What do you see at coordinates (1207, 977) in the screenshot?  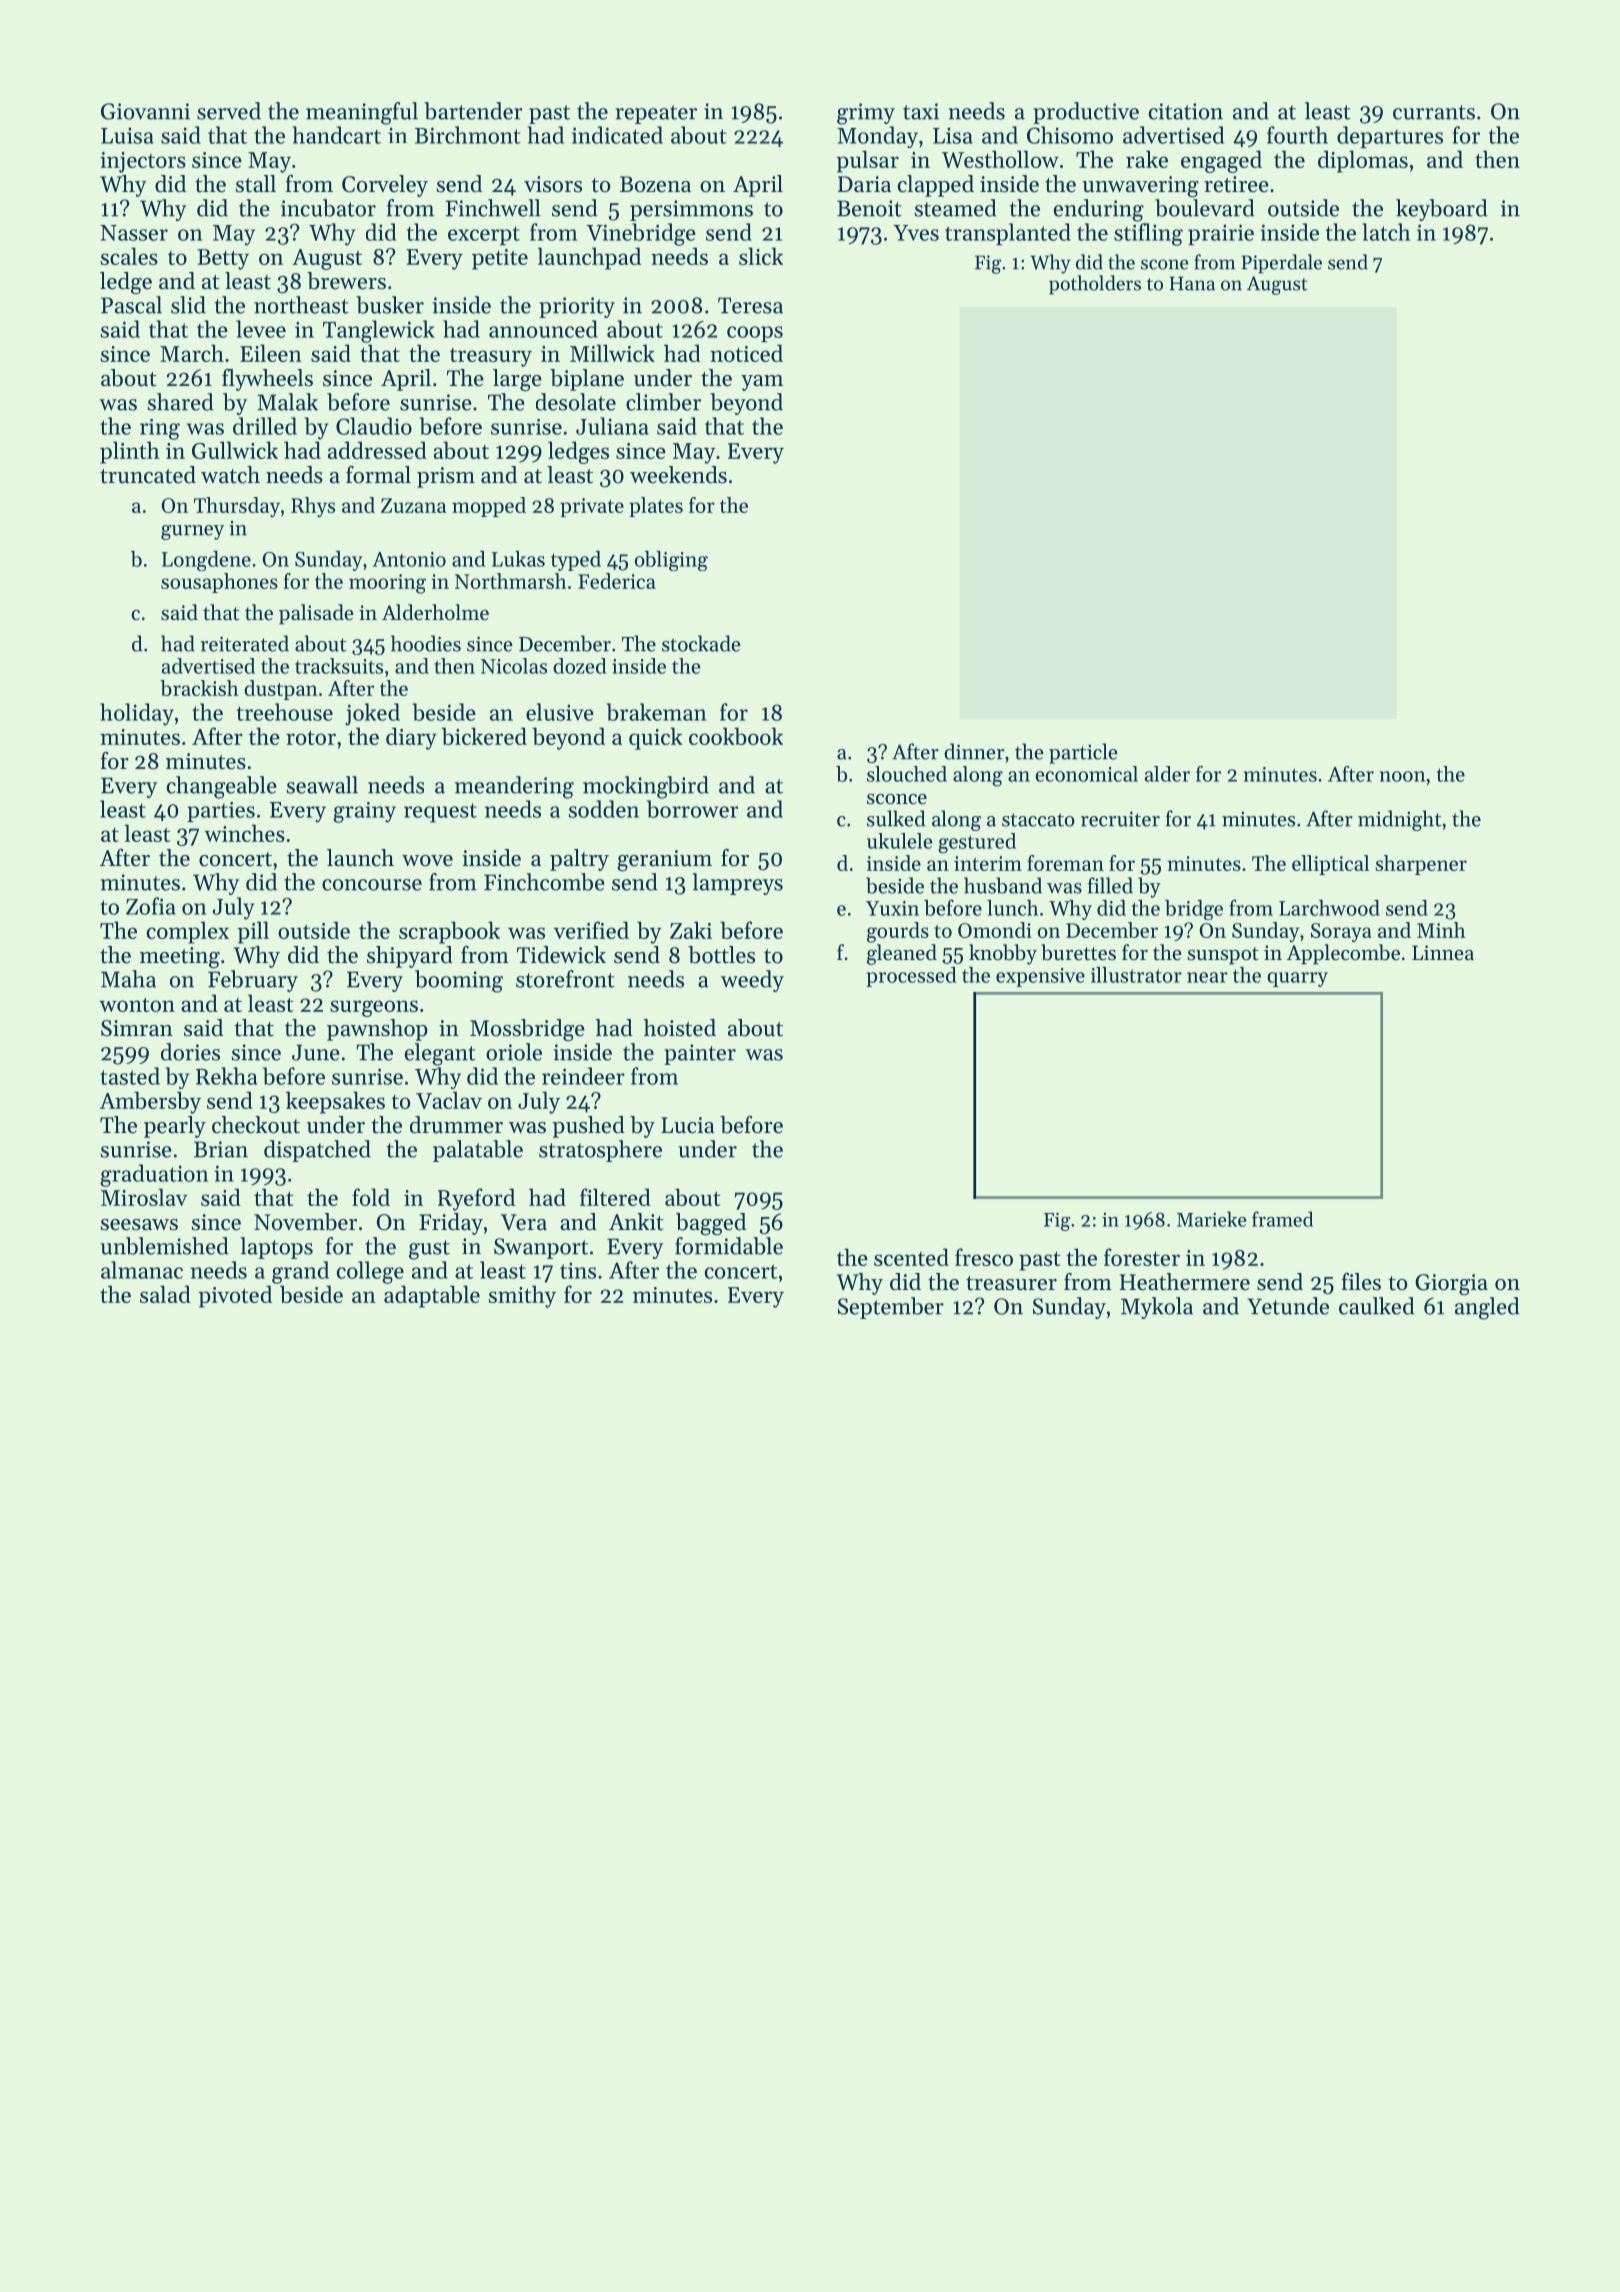 I see `near` at bounding box center [1207, 977].
